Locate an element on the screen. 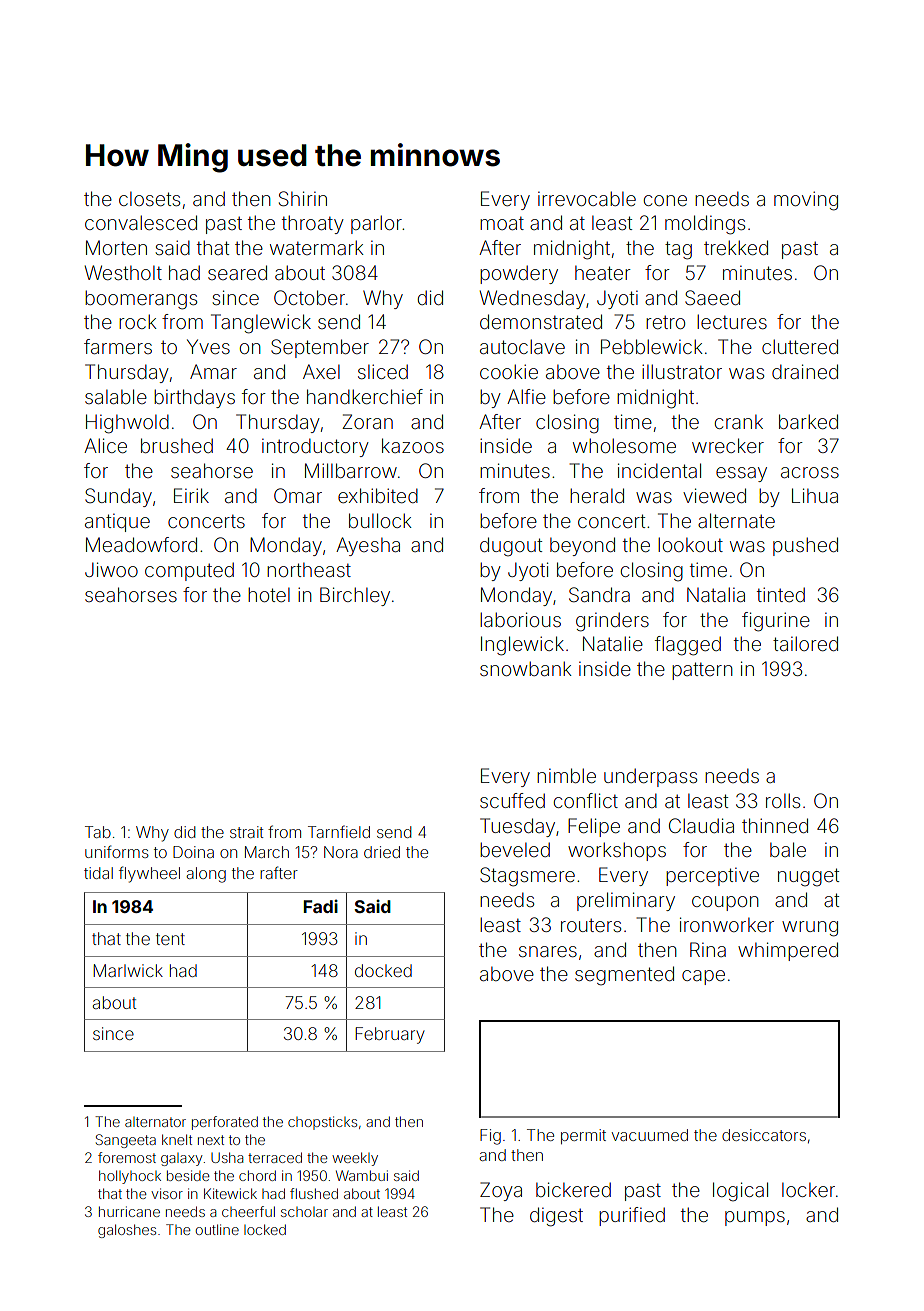 Image resolution: width=924 pixels, height=1311 pixels. brushed is located at coordinates (177, 445).
